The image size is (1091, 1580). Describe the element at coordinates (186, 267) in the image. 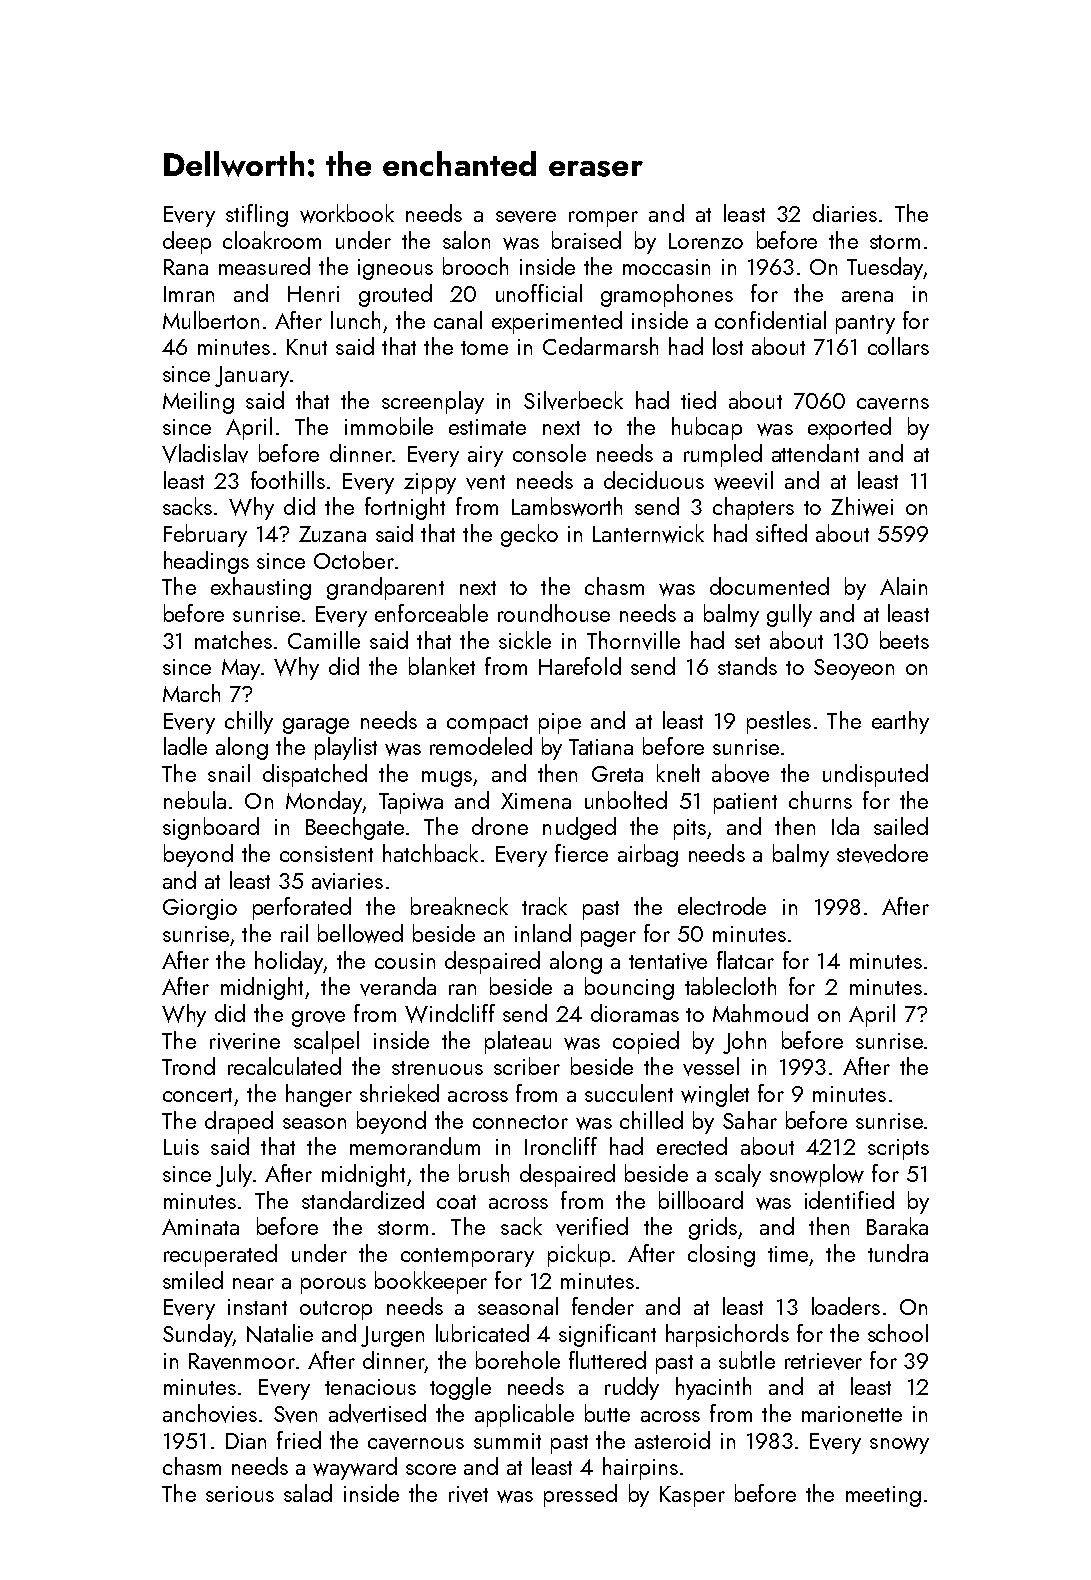

I see `Rana` at that location.
